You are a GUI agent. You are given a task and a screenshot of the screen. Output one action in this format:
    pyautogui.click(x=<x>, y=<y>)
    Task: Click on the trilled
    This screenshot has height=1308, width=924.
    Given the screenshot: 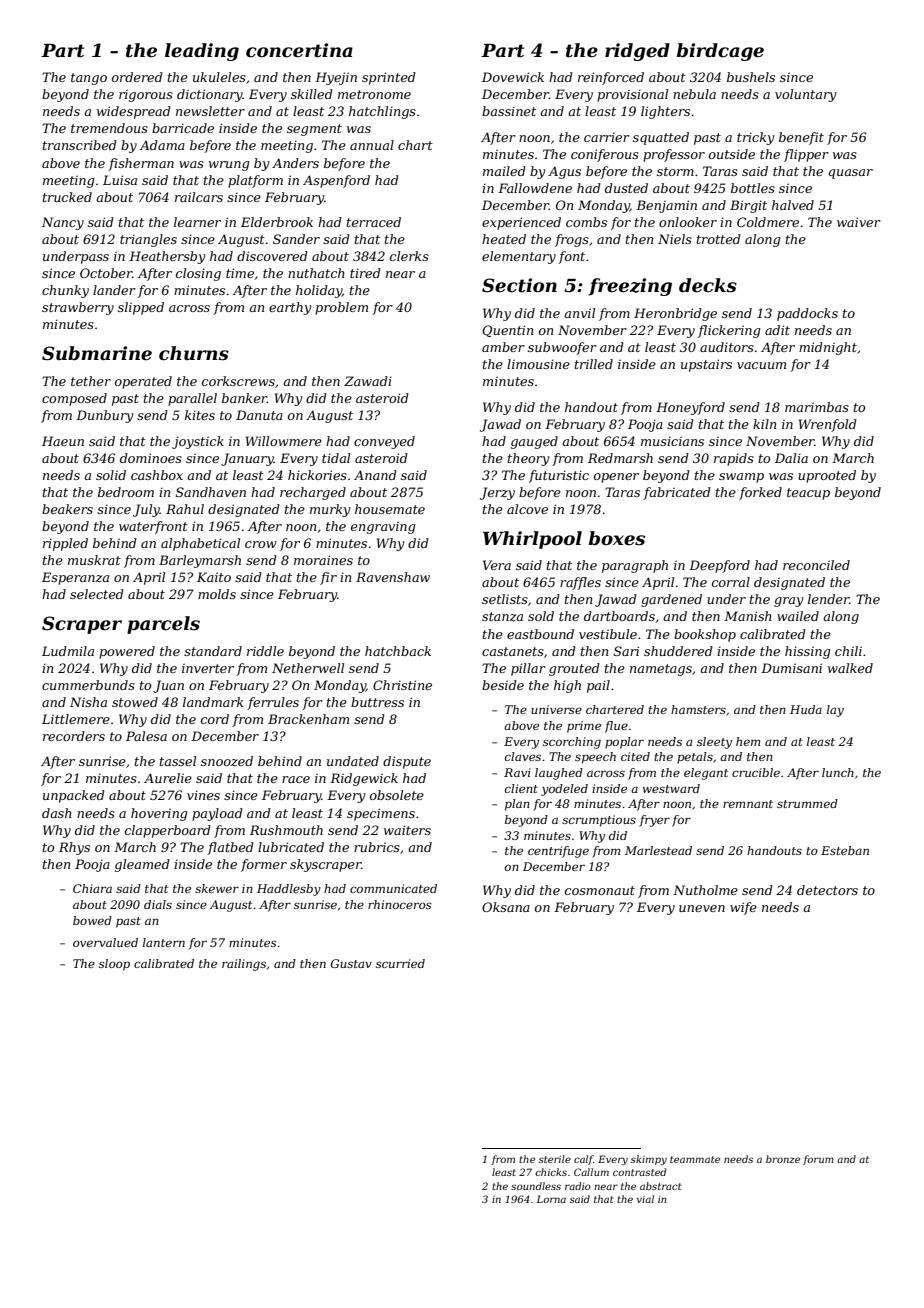 What is the action you would take?
    pyautogui.click(x=594, y=364)
